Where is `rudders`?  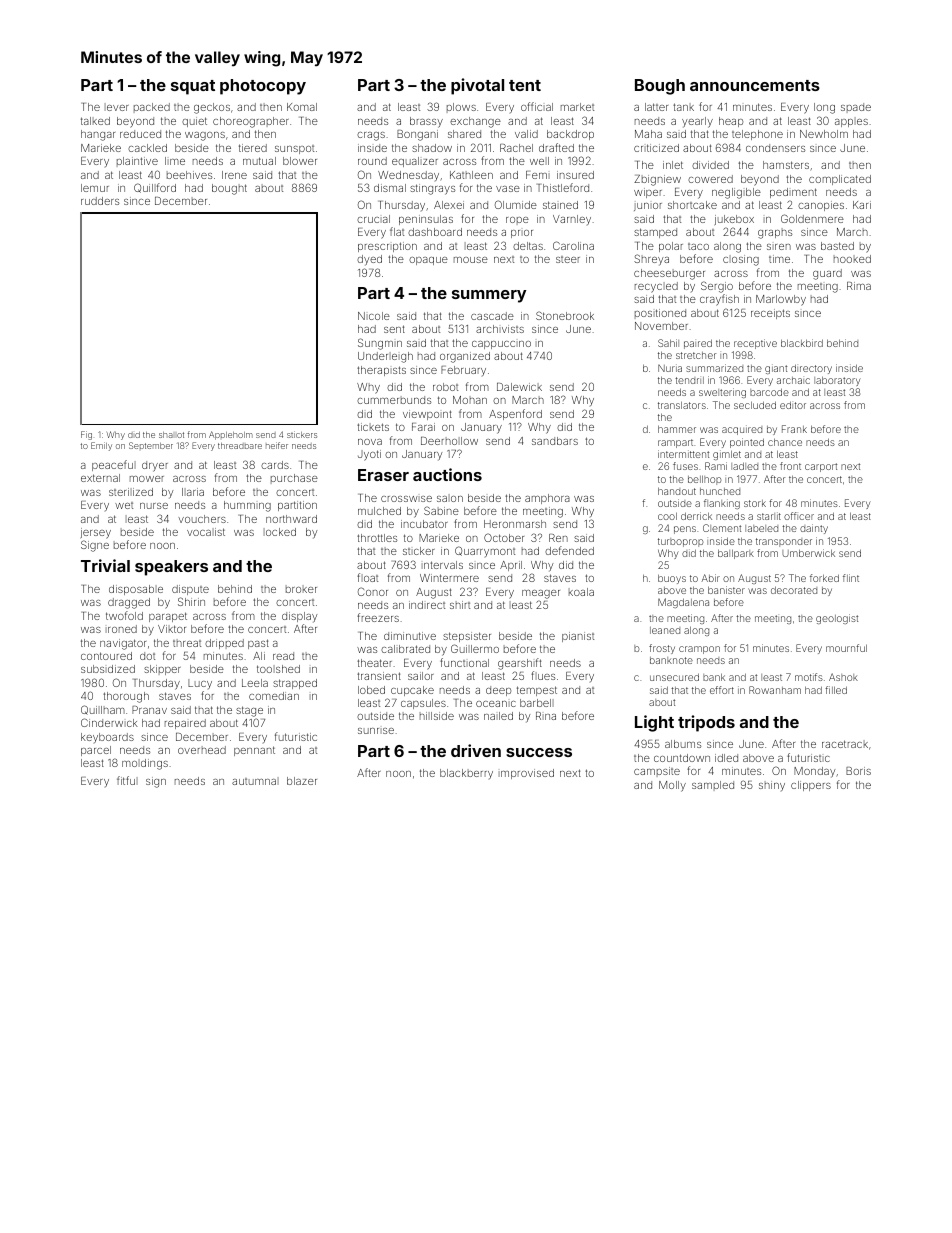 rudders is located at coordinates (100, 201).
